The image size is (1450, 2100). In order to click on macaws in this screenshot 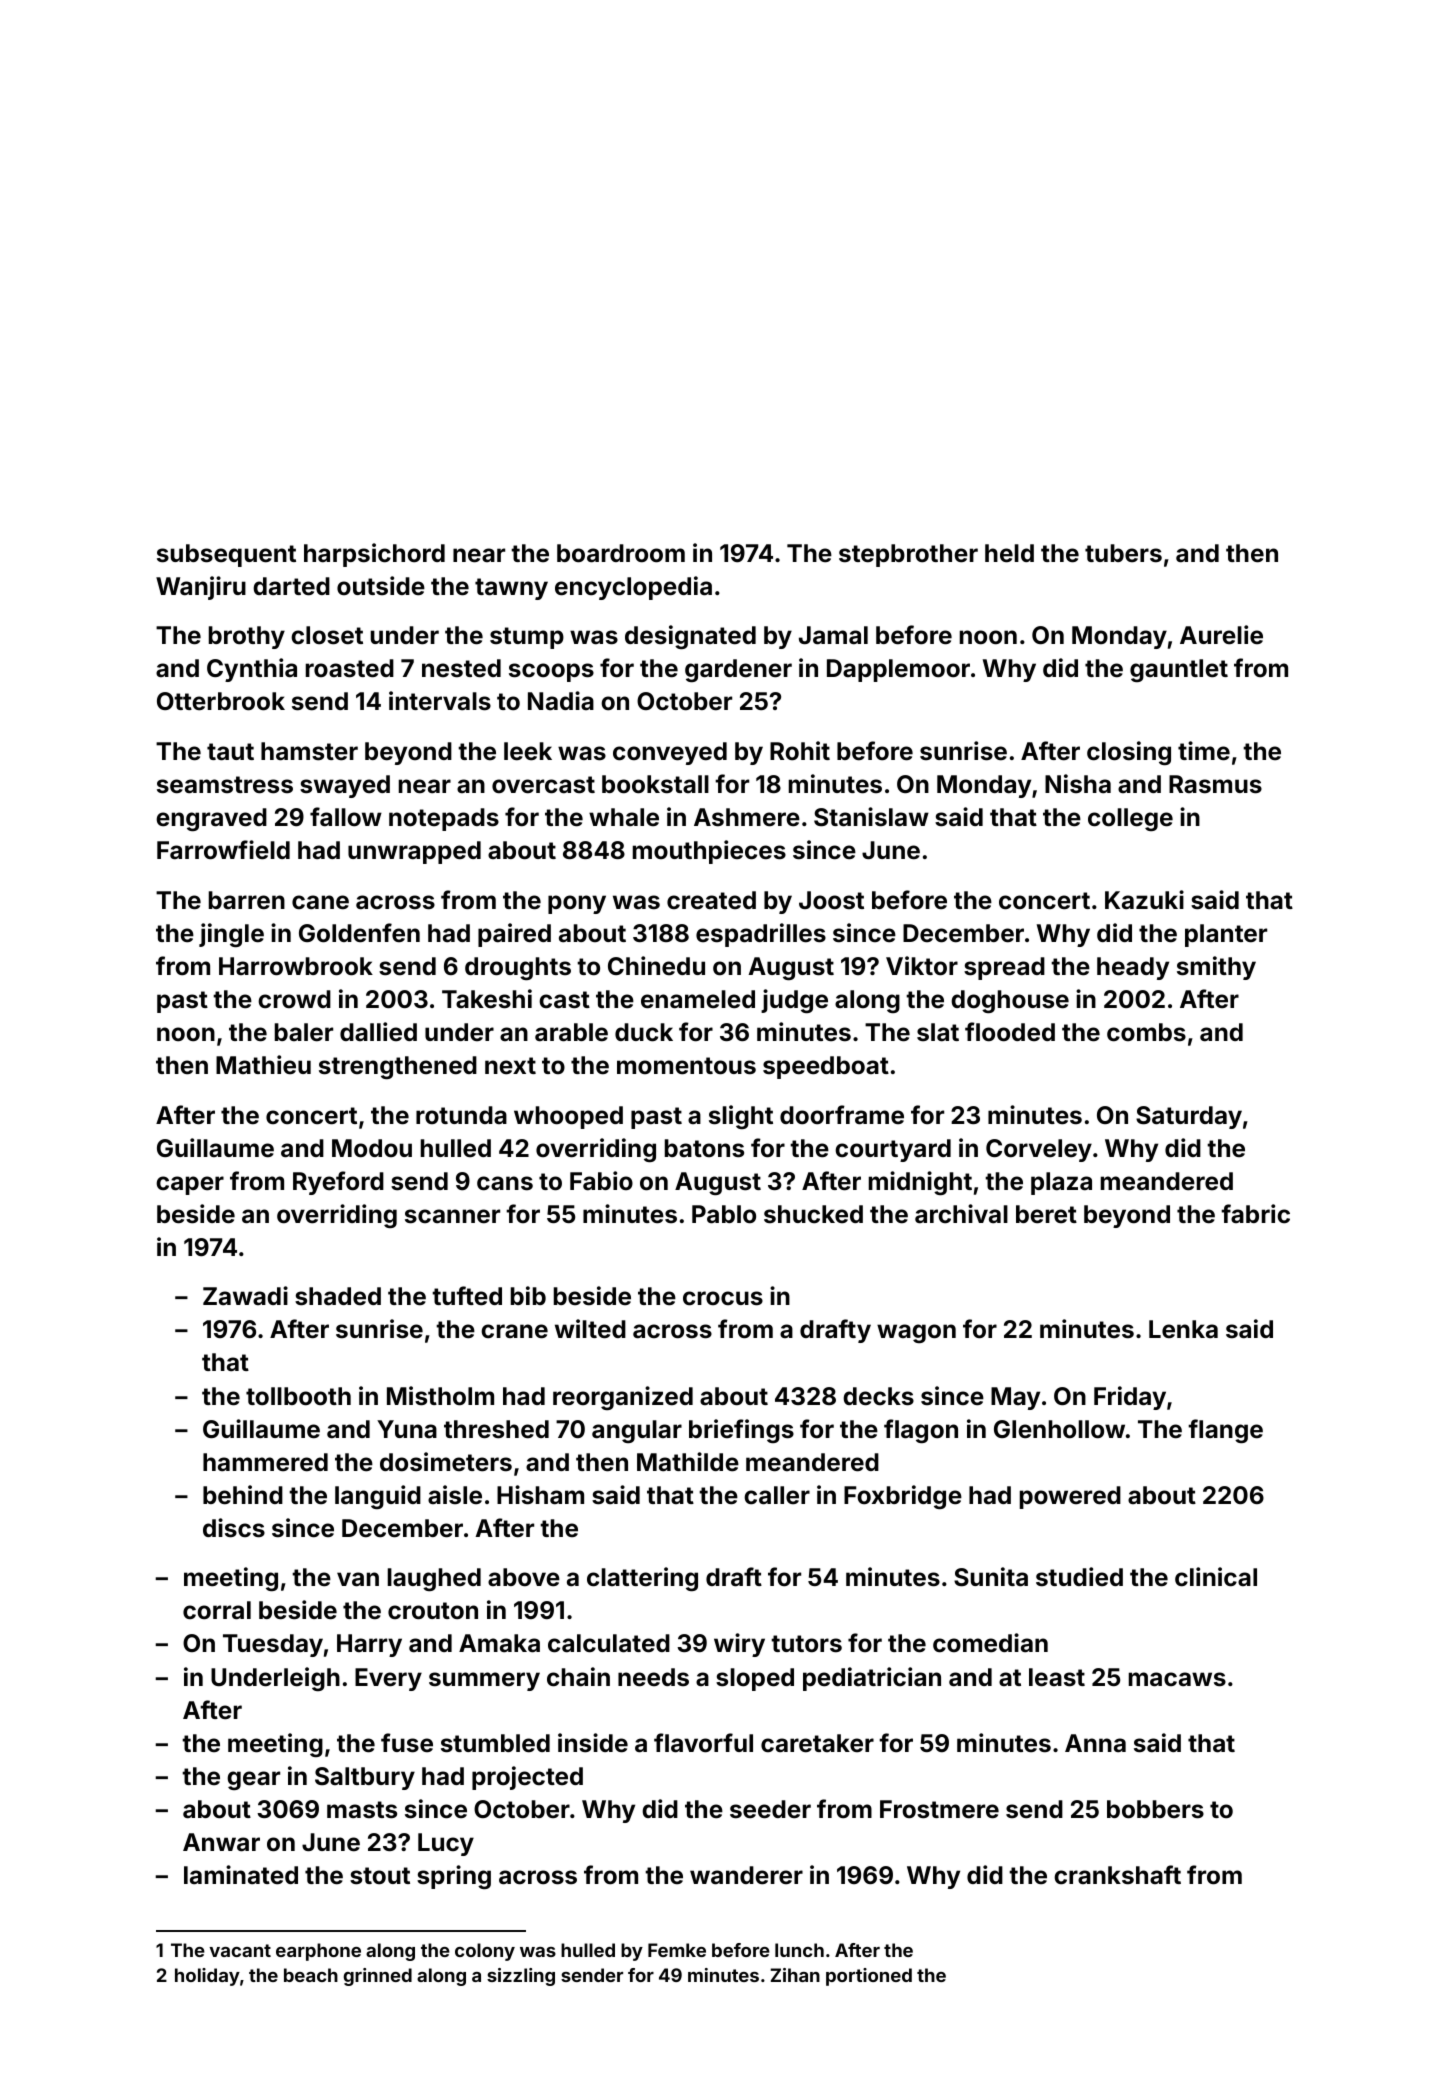, I will do `click(1177, 1679)`.
